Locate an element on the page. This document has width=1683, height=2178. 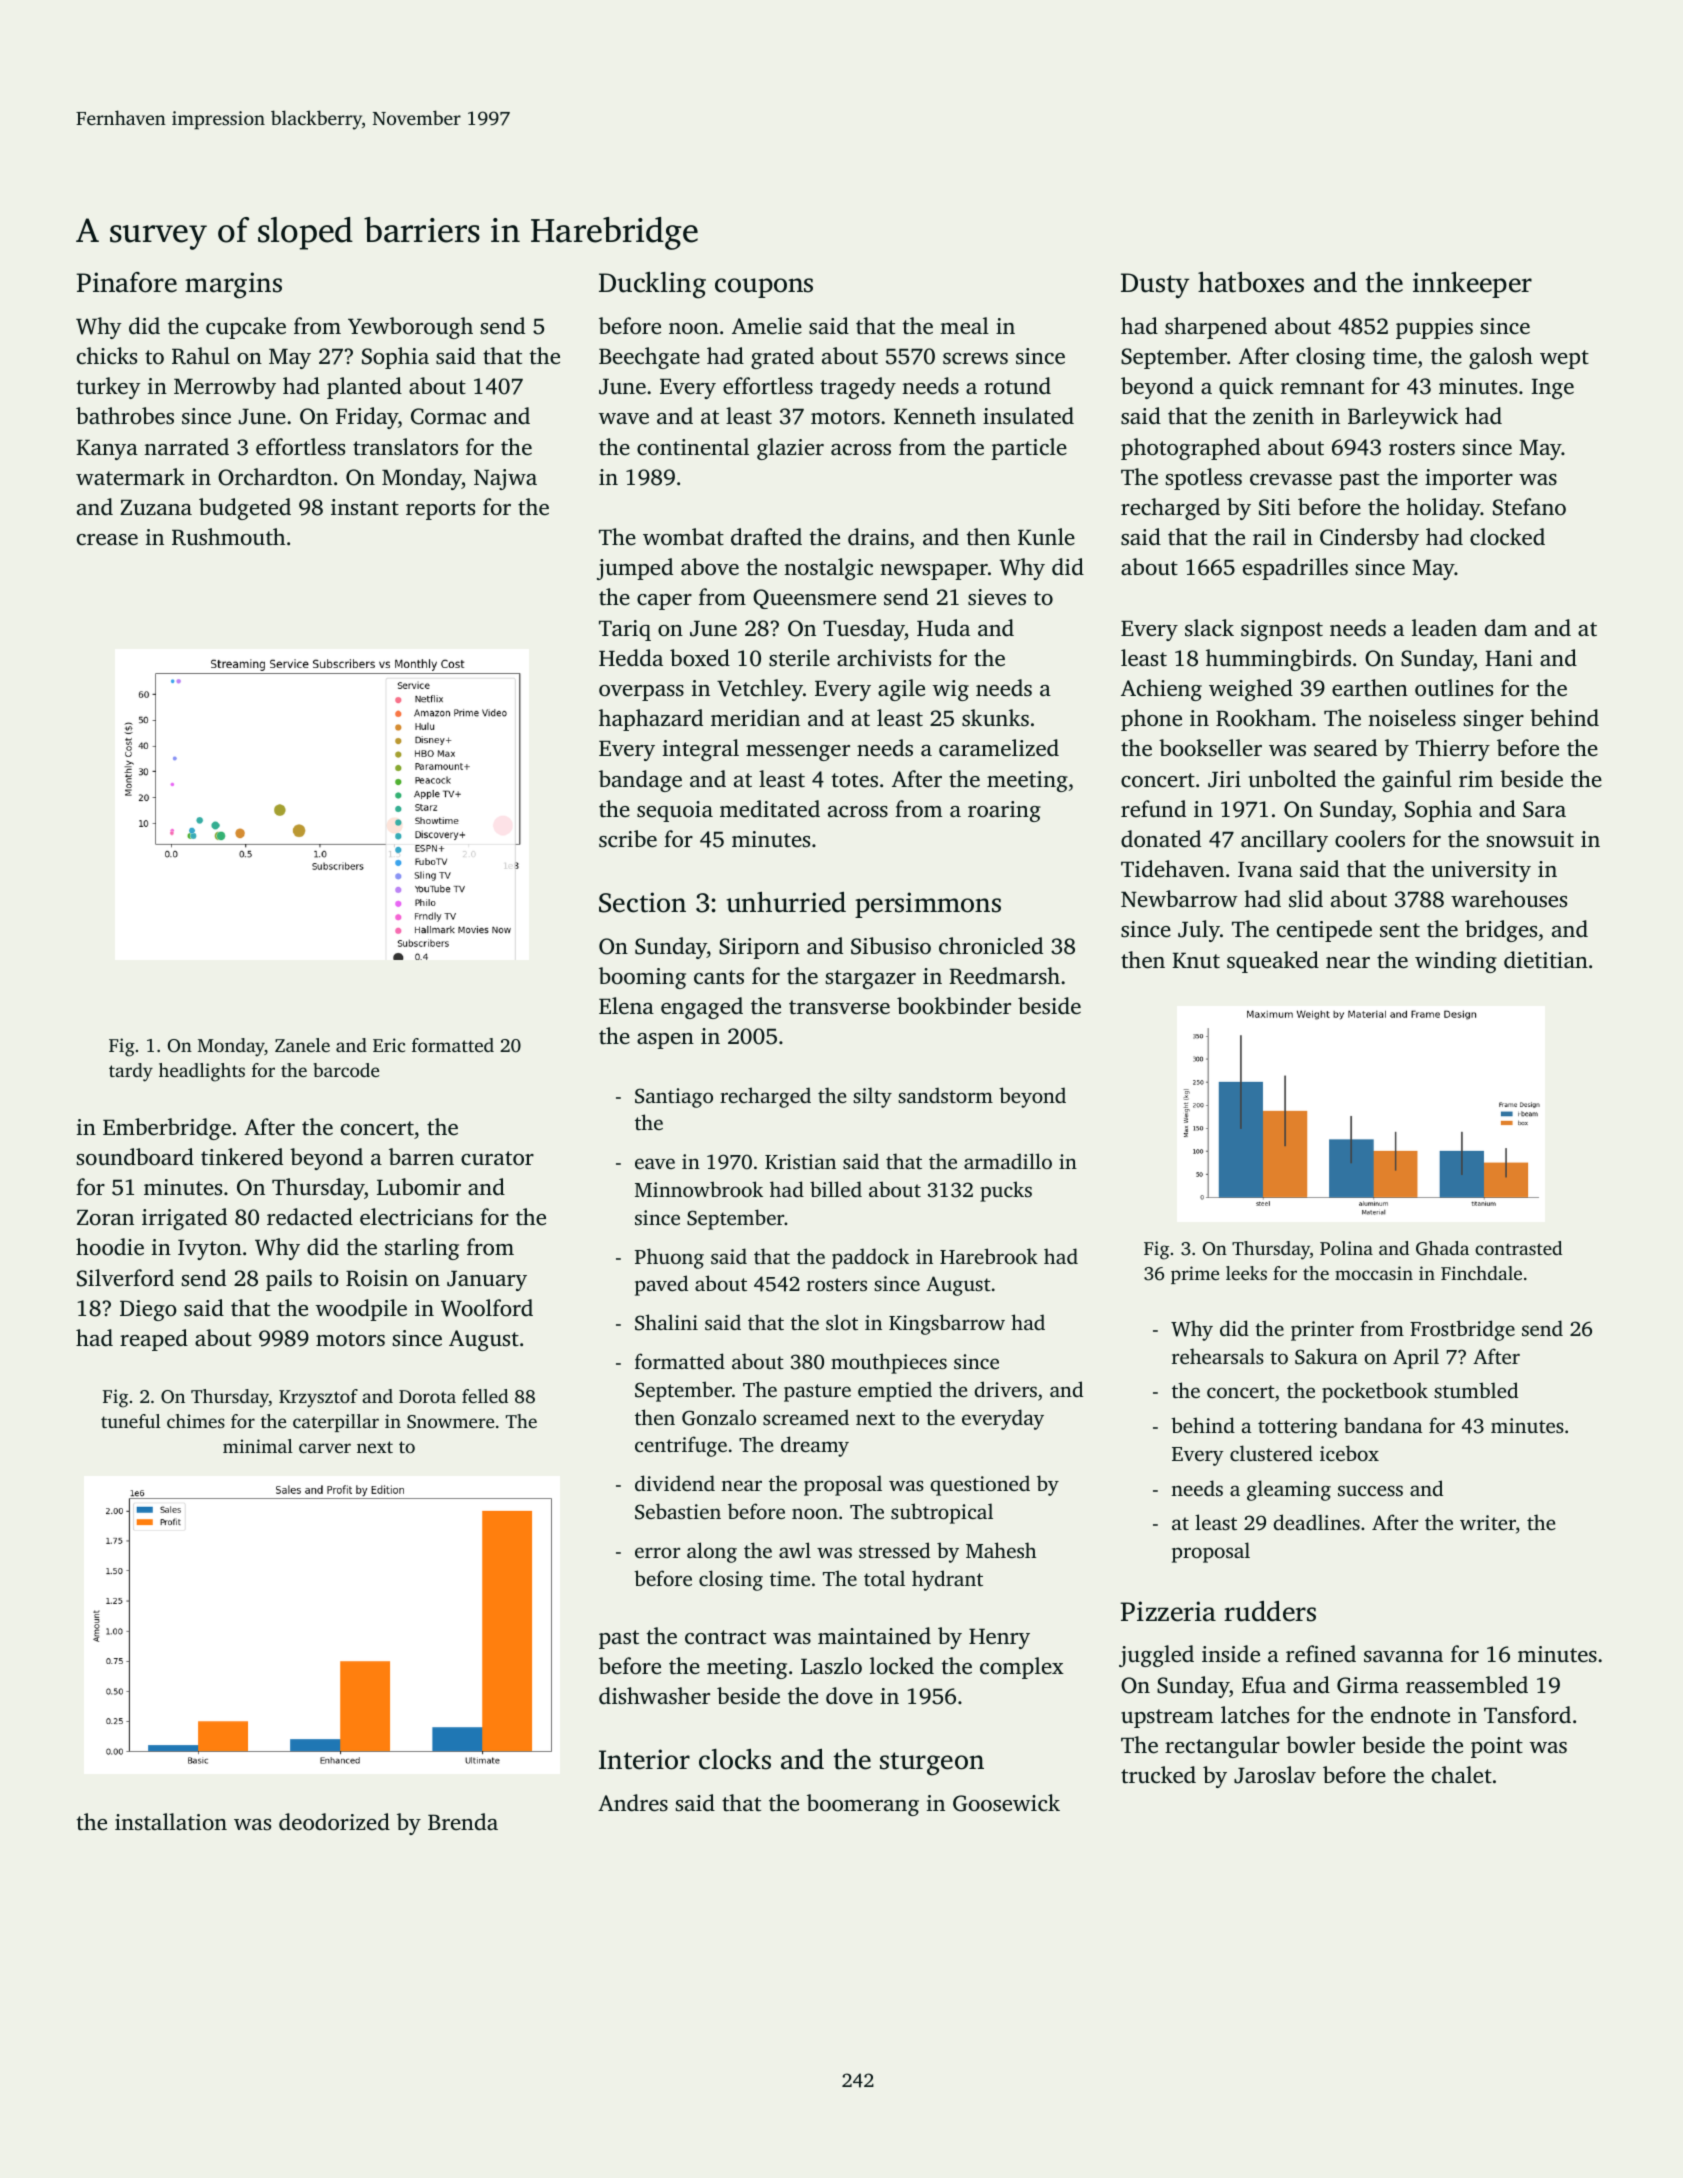
Yewborough is located at coordinates (410, 328).
